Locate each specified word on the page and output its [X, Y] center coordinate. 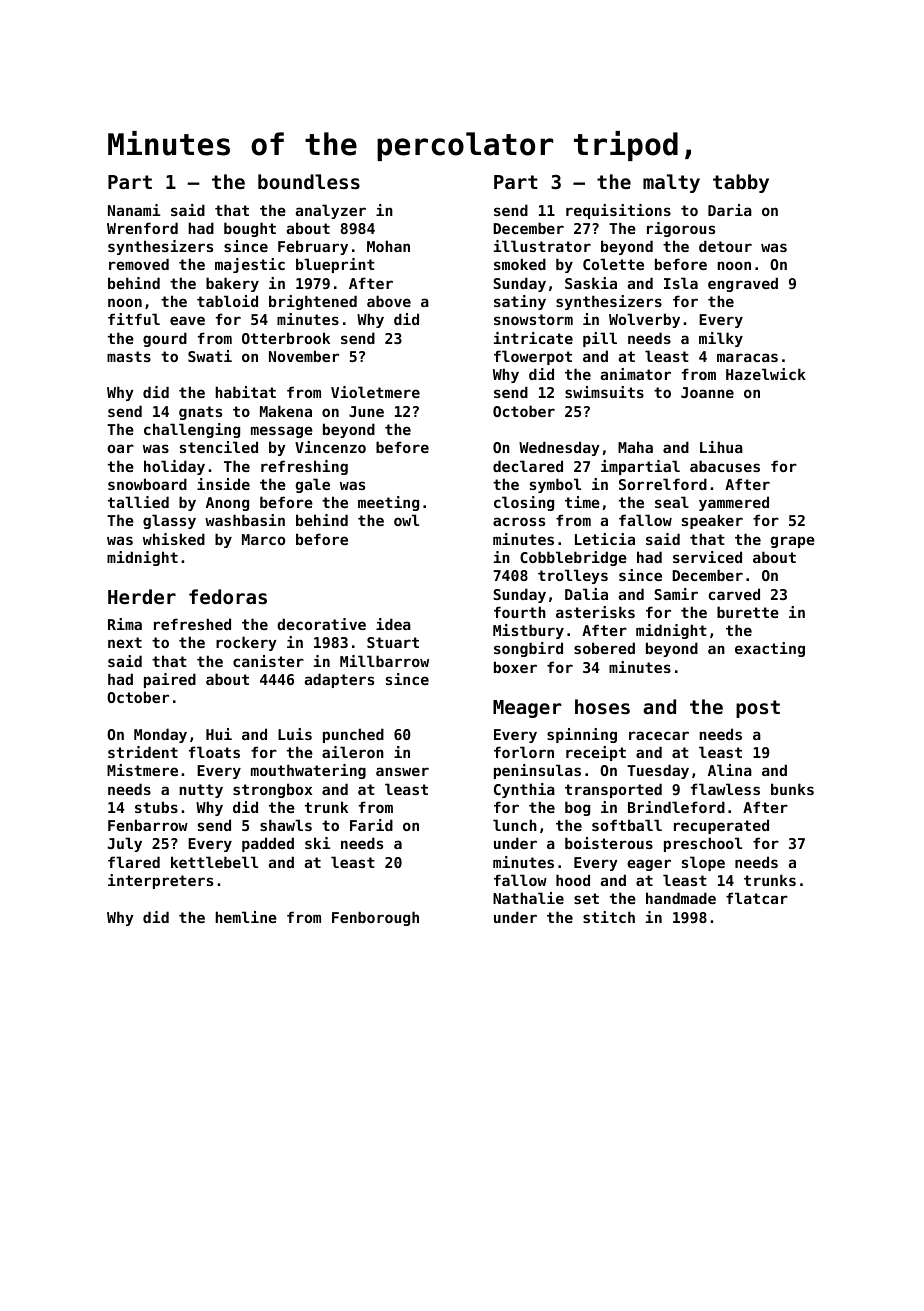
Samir [676, 594]
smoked [520, 264]
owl [406, 520]
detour [725, 246]
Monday [160, 735]
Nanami [134, 210]
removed [139, 264]
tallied [138, 502]
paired [170, 680]
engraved [743, 284]
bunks [792, 789]
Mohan [388, 246]
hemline [246, 917]
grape [793, 542]
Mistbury [528, 631]
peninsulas [537, 771]
